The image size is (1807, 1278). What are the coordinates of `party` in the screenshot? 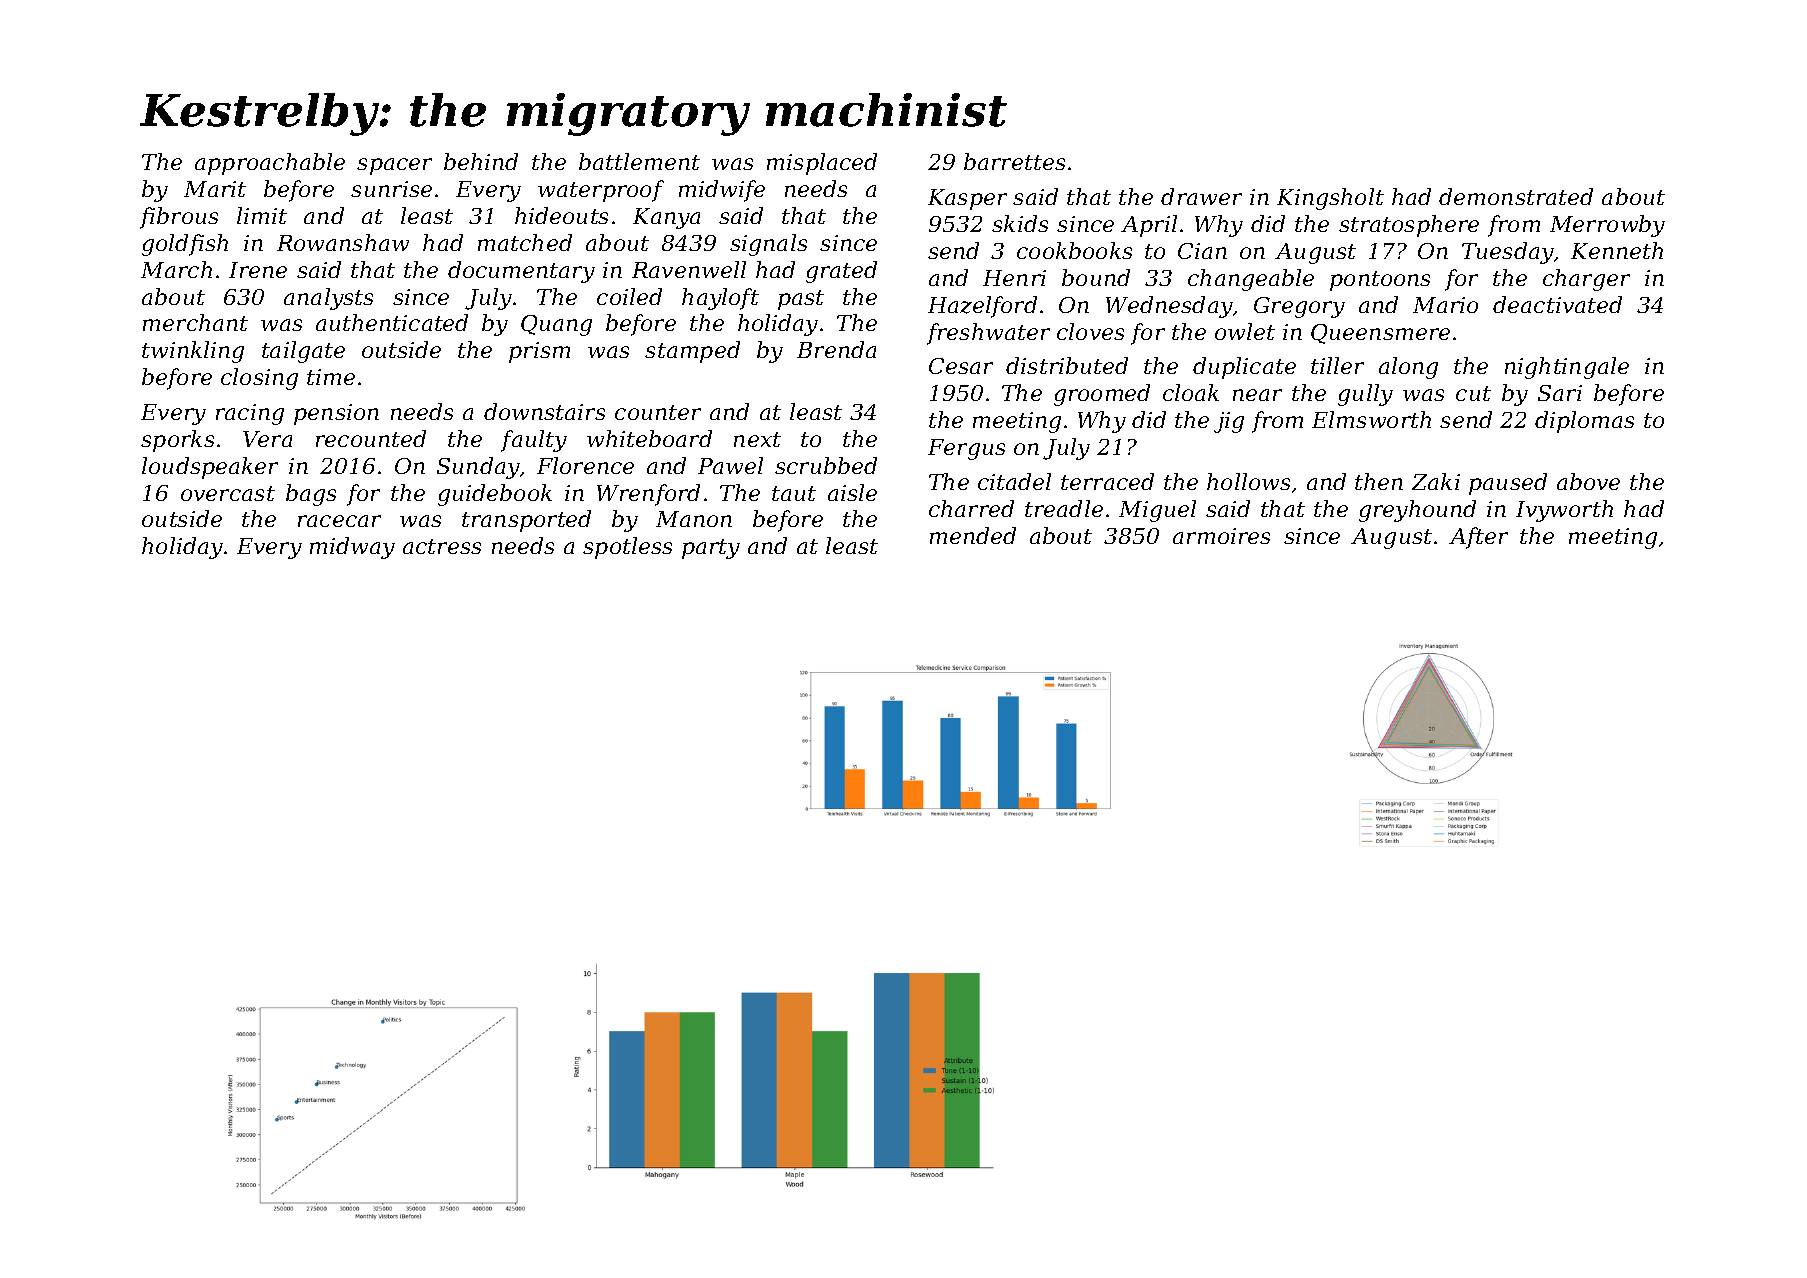 It's located at (711, 549).
